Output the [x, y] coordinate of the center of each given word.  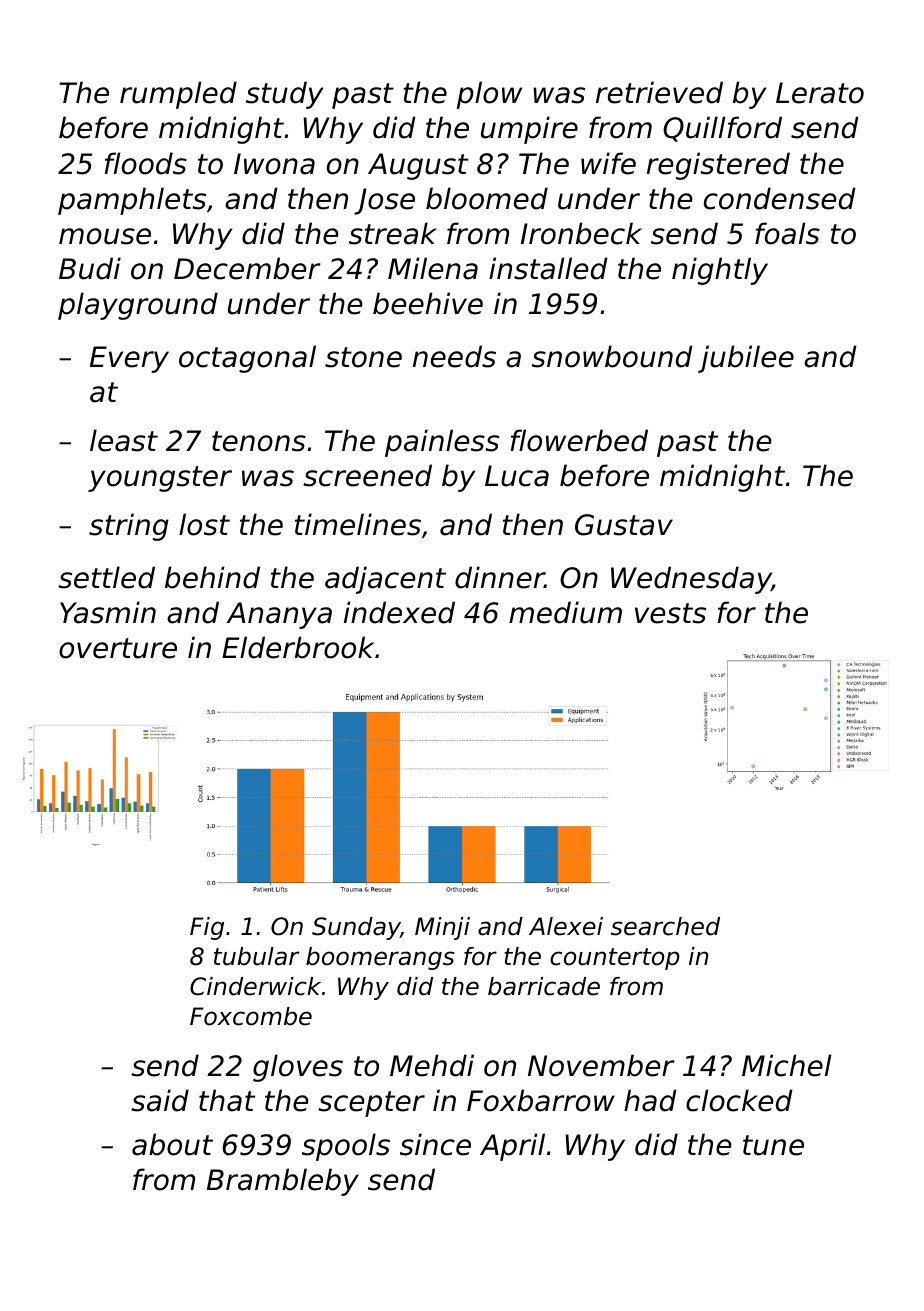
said [160, 1100]
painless [442, 443]
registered [718, 166]
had [650, 1100]
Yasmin [108, 612]
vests [670, 613]
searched [665, 926]
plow [489, 95]
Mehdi [432, 1065]
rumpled [178, 95]
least [124, 440]
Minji [442, 928]
